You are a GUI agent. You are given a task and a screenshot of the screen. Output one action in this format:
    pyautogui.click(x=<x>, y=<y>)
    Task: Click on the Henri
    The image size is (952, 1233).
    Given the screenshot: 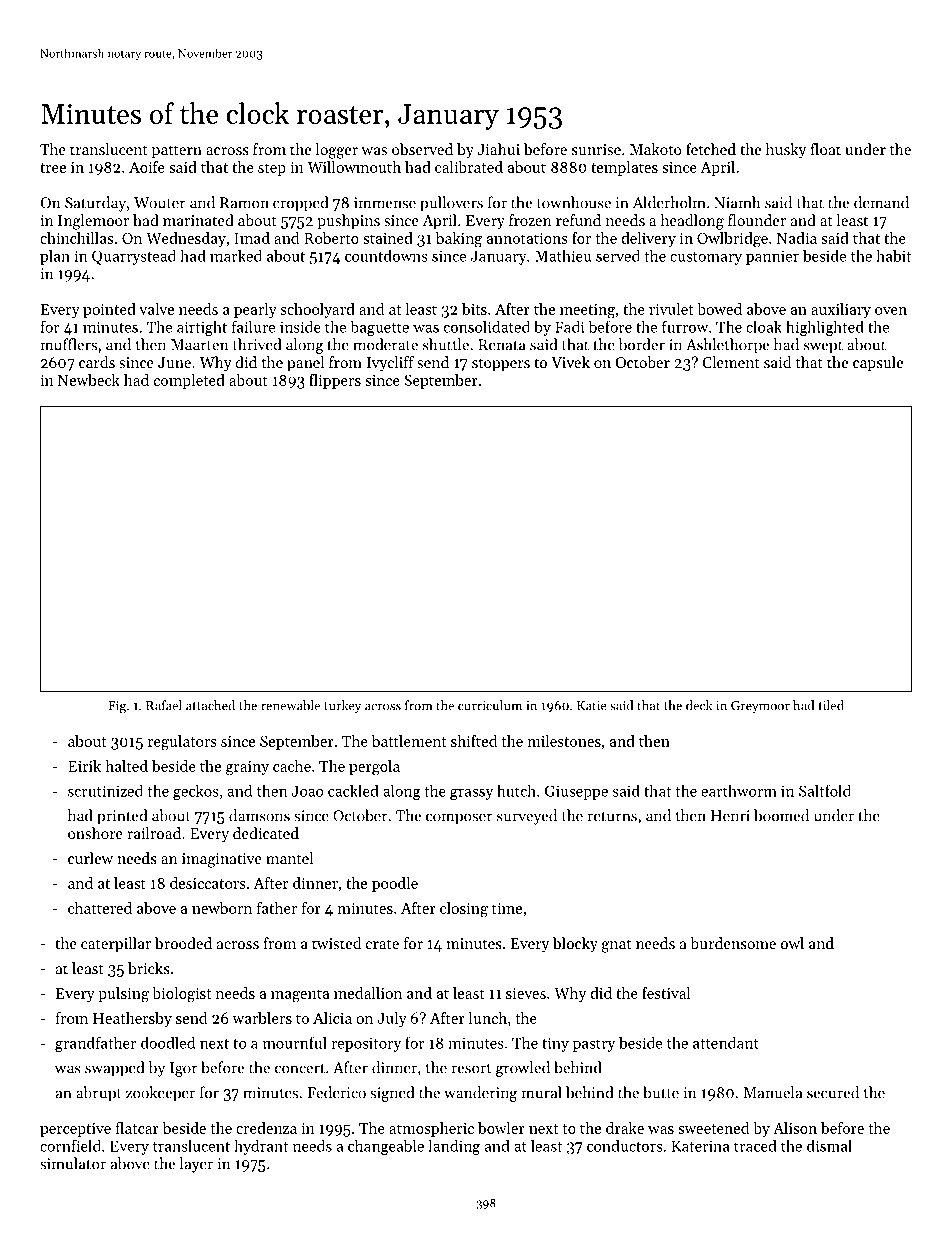 What is the action you would take?
    pyautogui.click(x=730, y=816)
